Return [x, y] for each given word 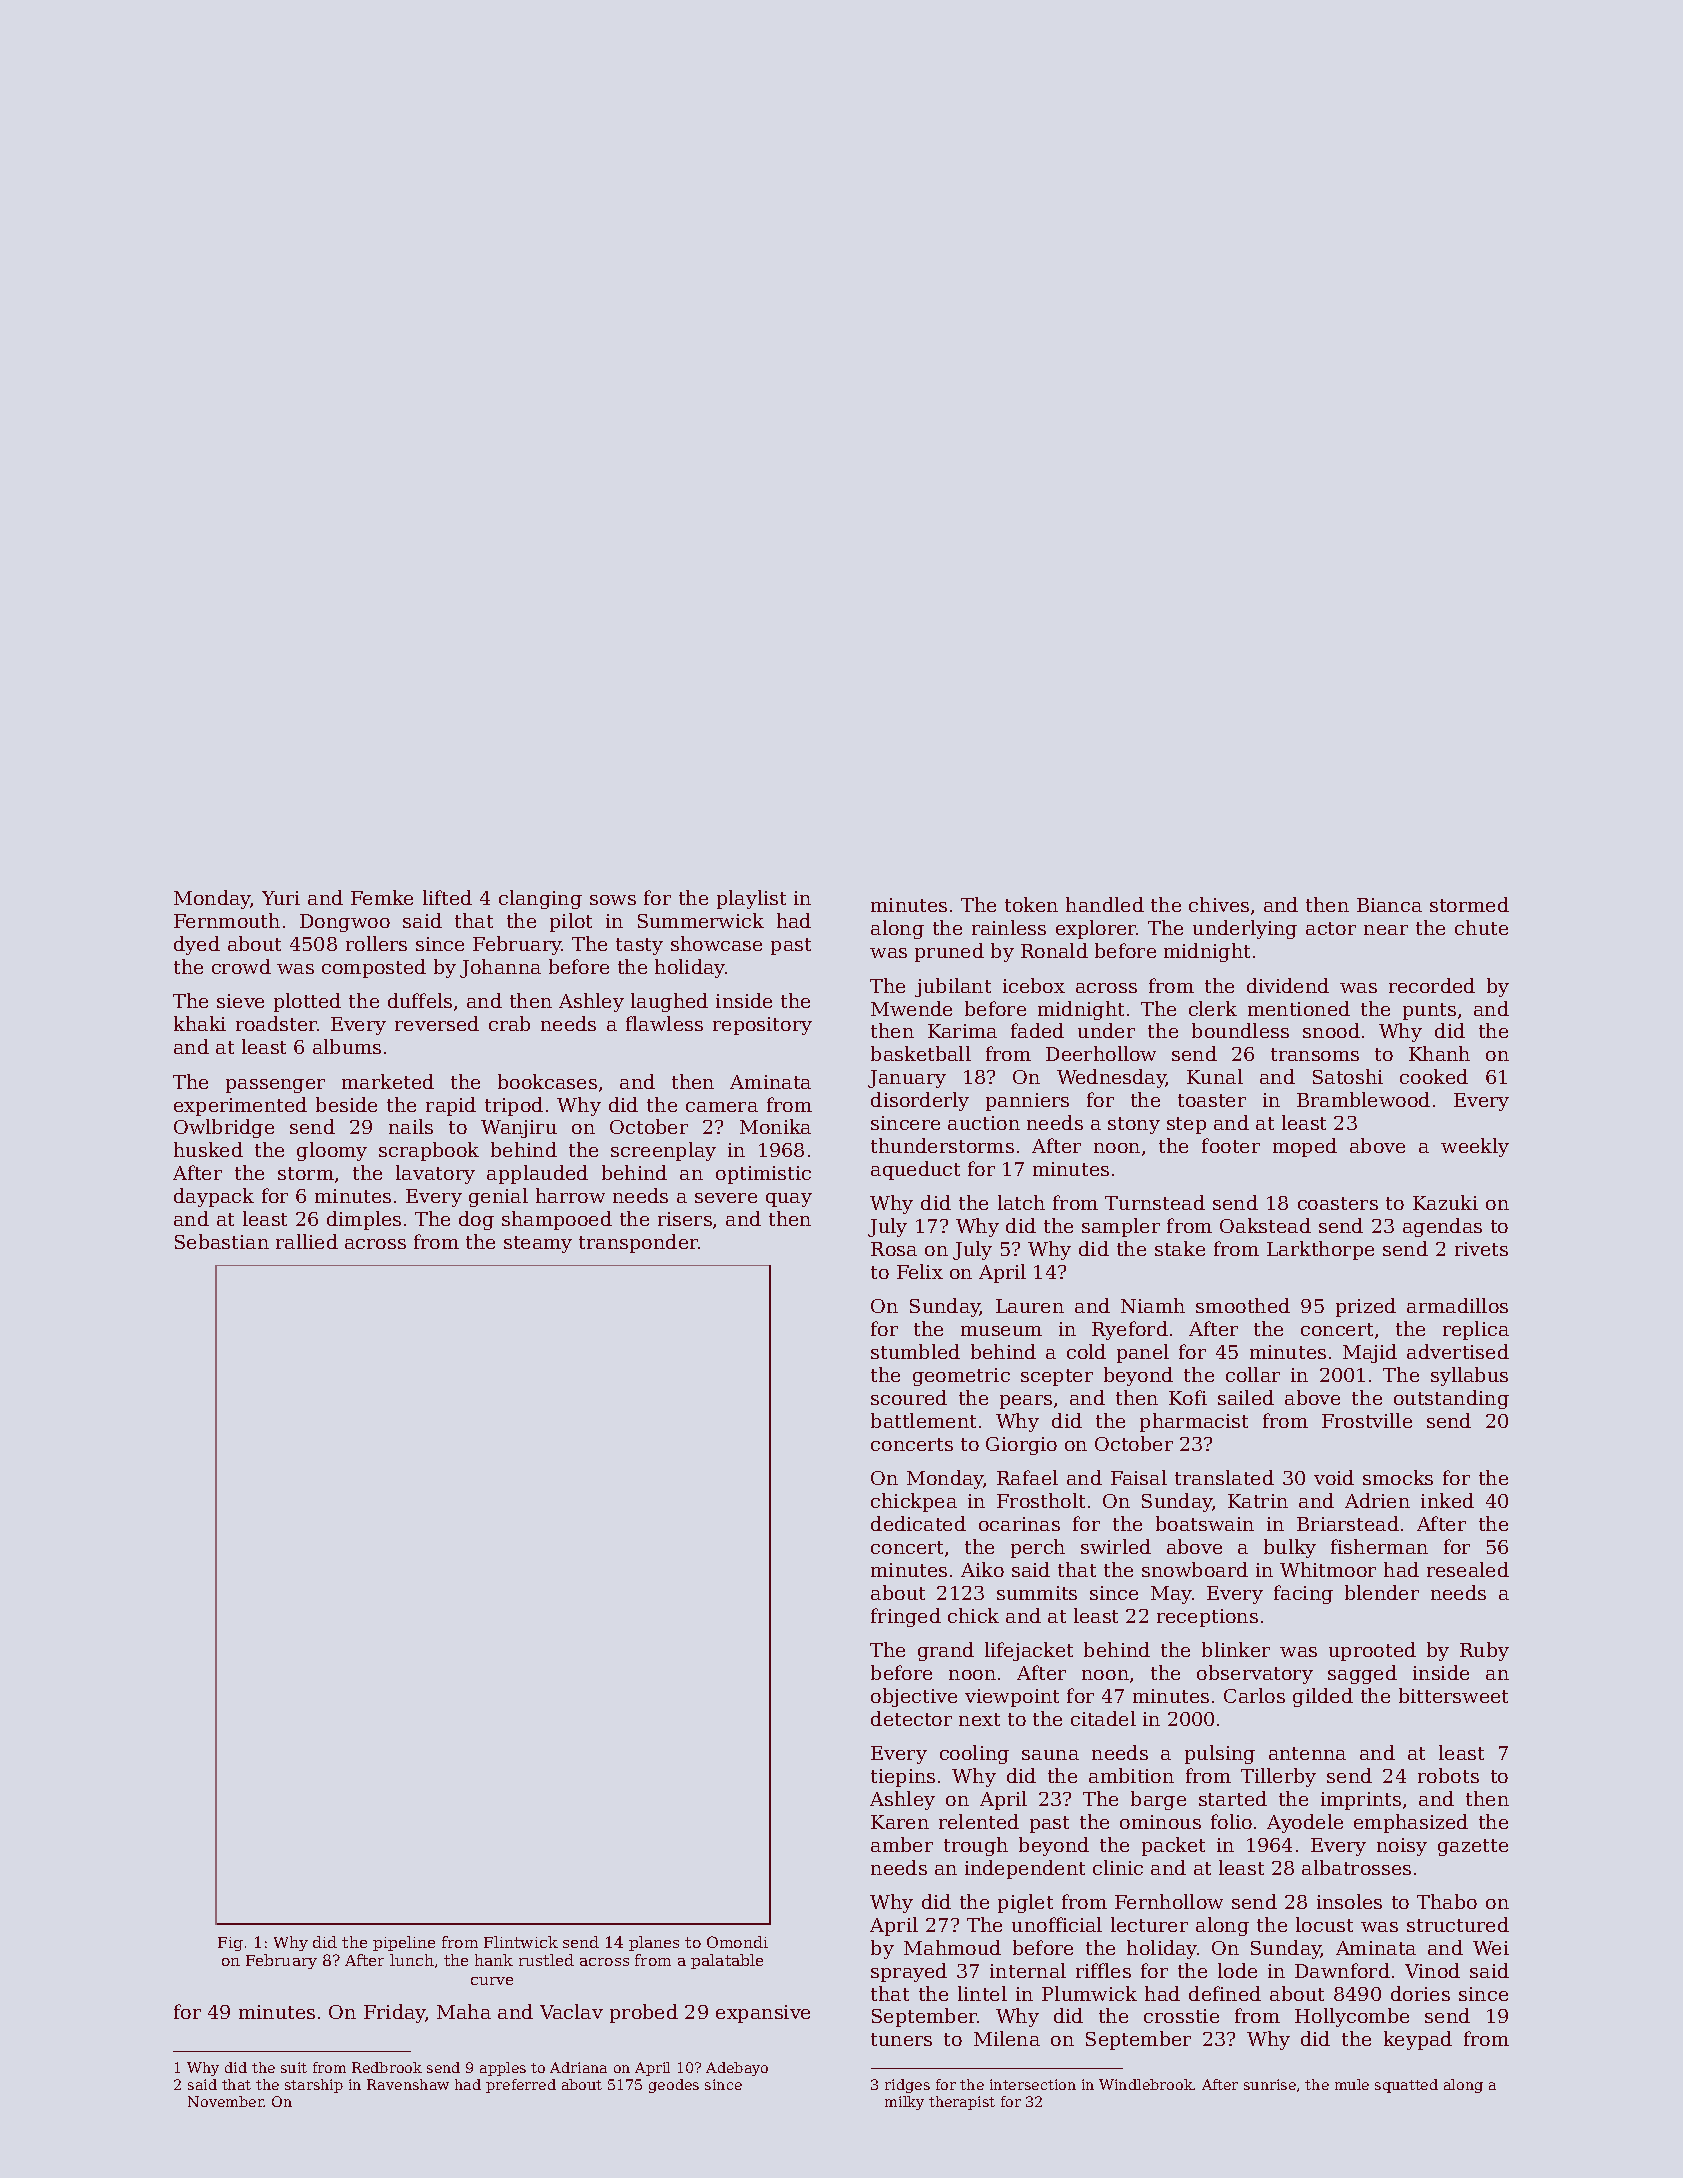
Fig [230, 1944]
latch [1021, 1202]
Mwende [911, 1008]
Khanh [1439, 1053]
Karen [900, 1822]
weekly [1475, 1147]
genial [498, 1197]
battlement [923, 1420]
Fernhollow [1169, 1901]
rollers [376, 943]
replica [1476, 1330]
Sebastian [222, 1241]
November [226, 2101]
